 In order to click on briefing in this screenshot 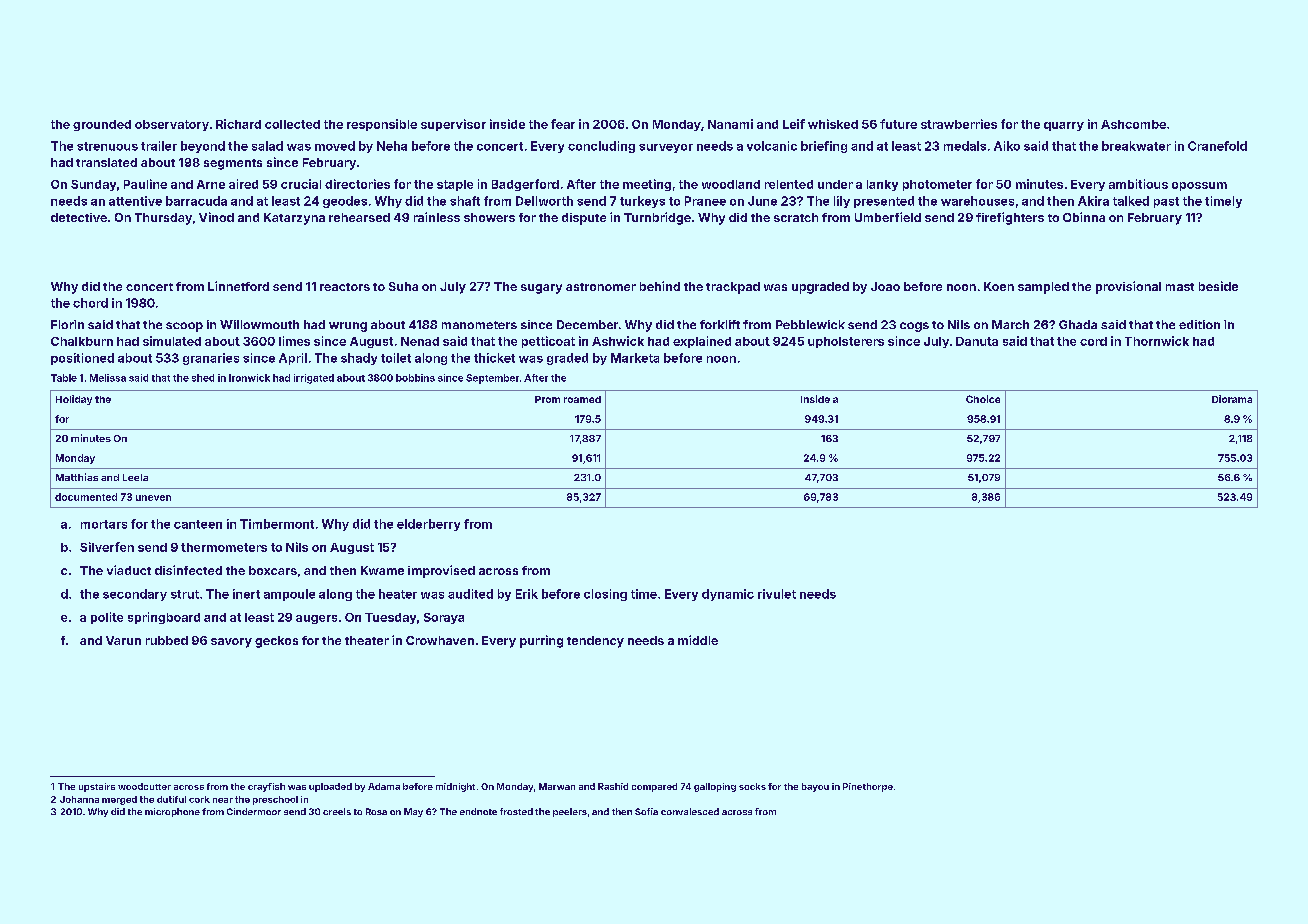, I will do `click(824, 147)`.
